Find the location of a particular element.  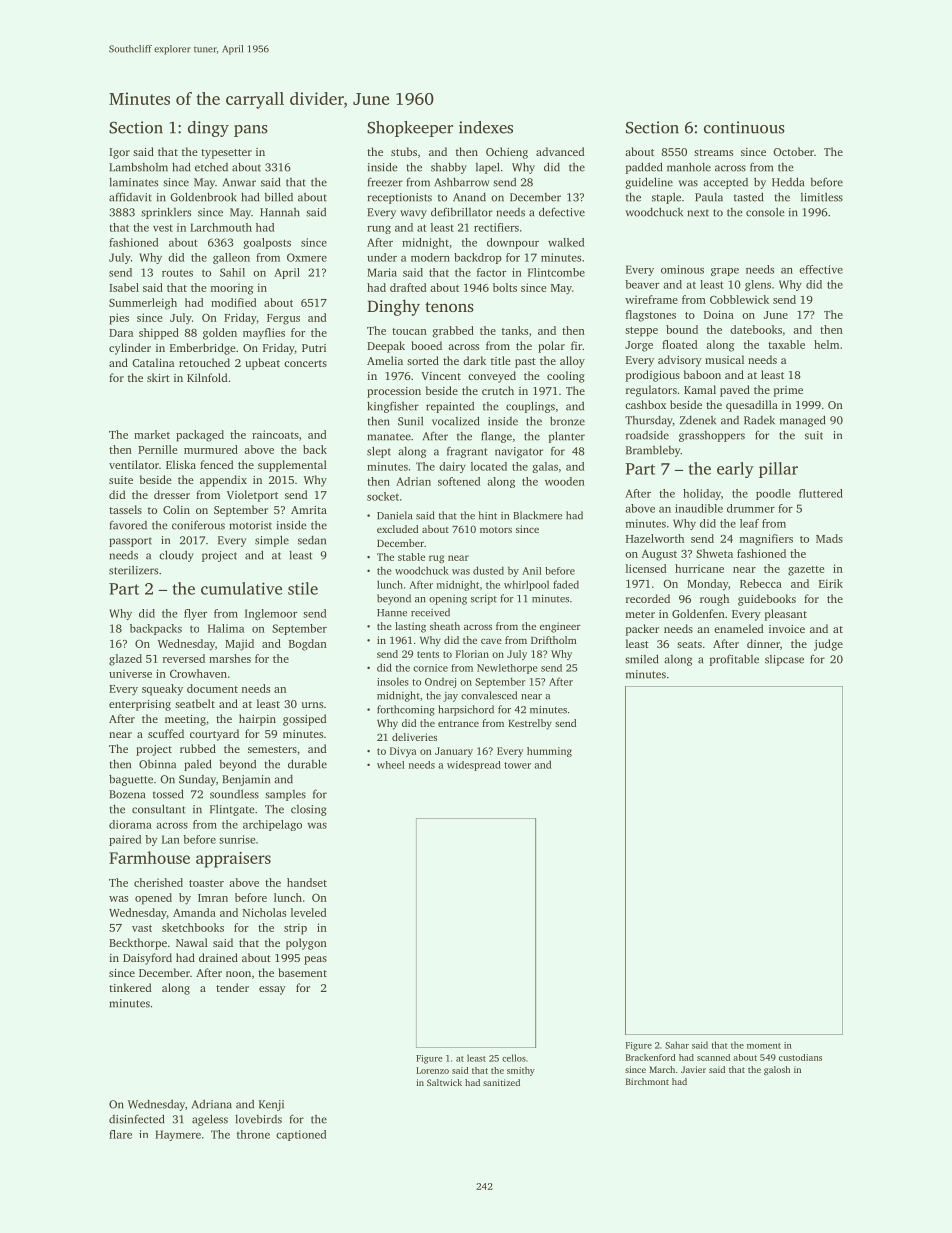

tasted is located at coordinates (748, 197).
